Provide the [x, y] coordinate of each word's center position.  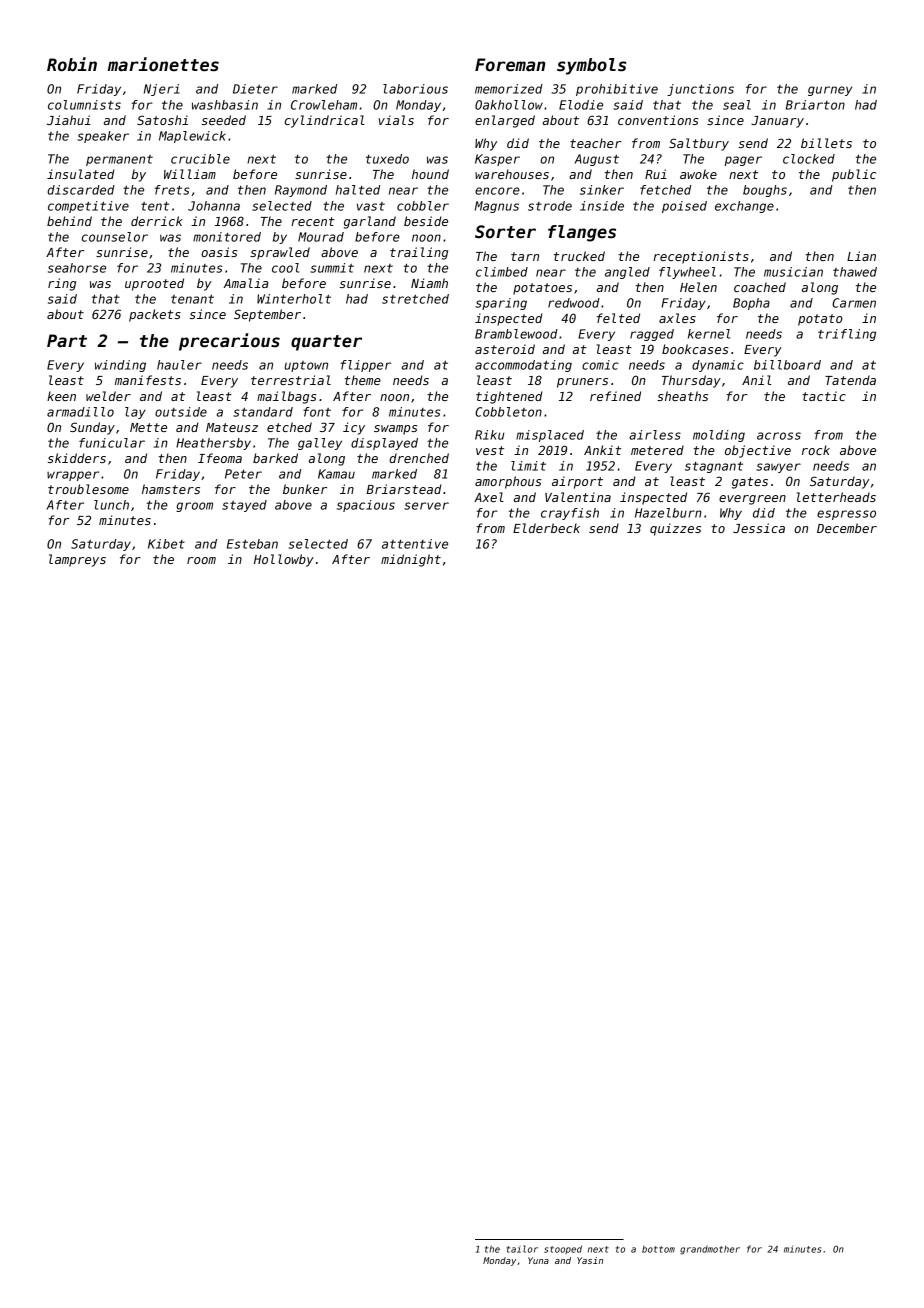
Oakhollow [509, 105]
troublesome [88, 489]
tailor [522, 1249]
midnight [411, 560]
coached [760, 287]
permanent [119, 160]
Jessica [759, 528]
